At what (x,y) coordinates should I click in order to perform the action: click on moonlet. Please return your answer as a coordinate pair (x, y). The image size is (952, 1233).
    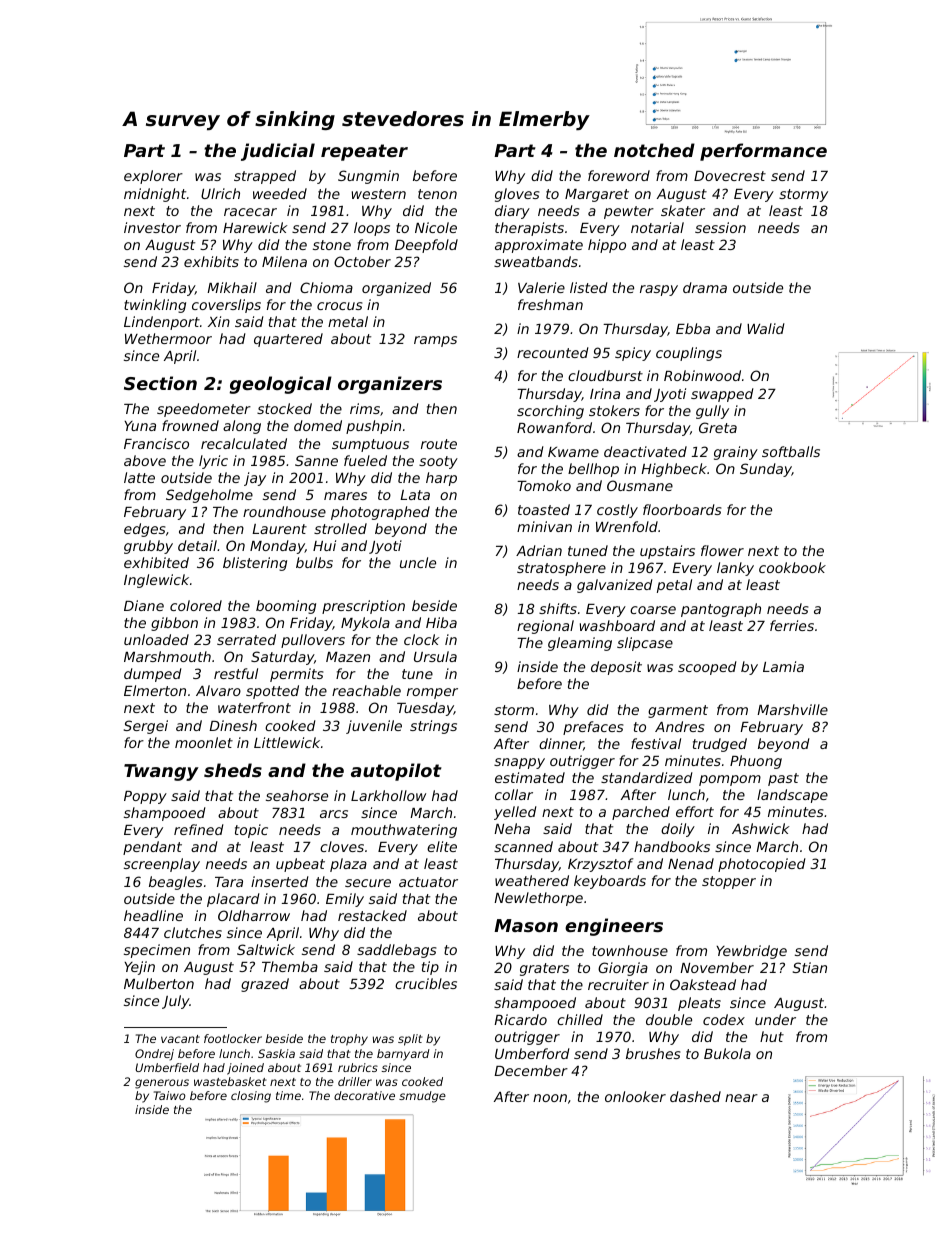
    Looking at the image, I should click on (204, 742).
